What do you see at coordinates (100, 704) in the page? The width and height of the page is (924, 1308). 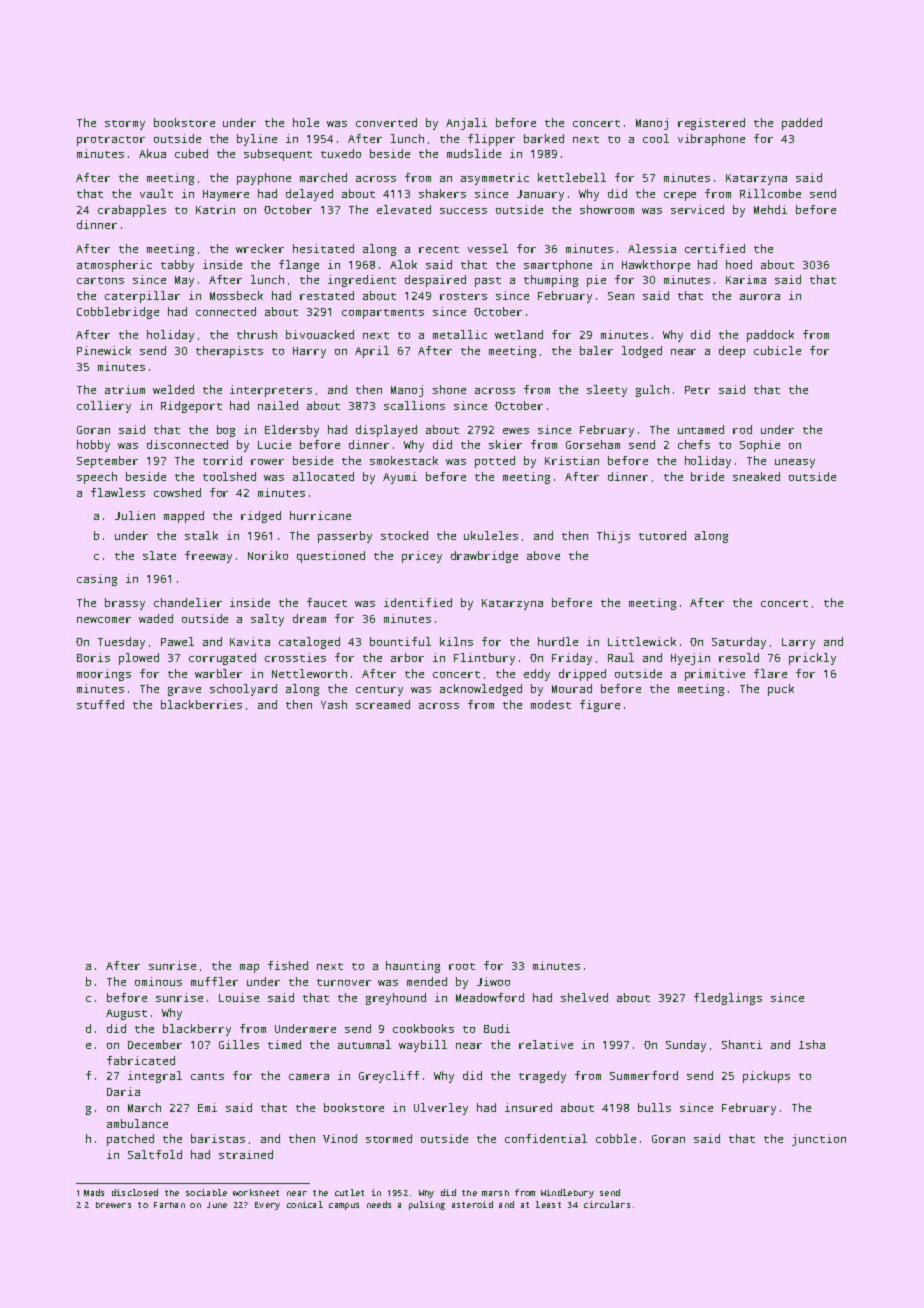 I see `stuffed` at bounding box center [100, 704].
